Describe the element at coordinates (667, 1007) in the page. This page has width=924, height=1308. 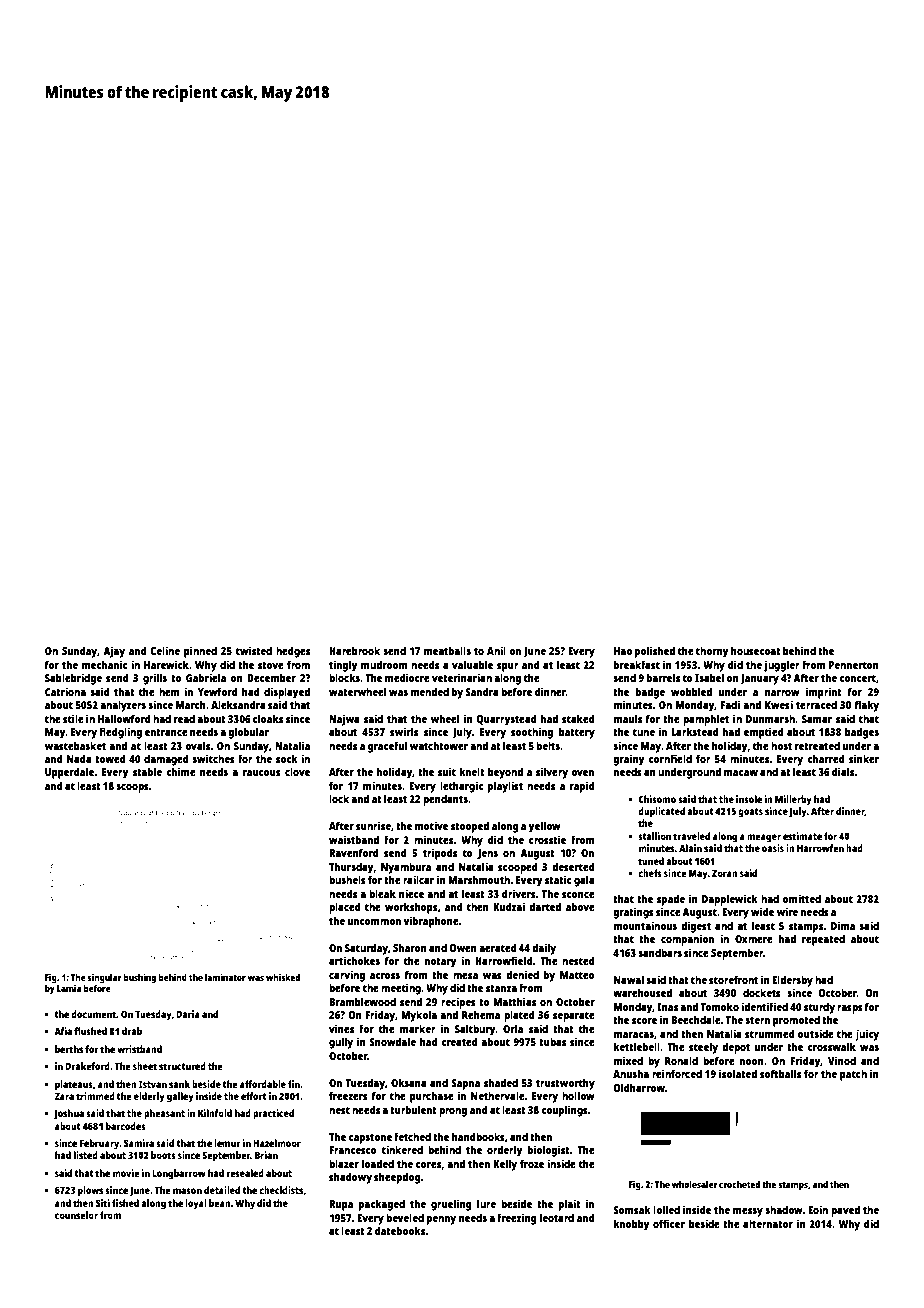
I see `Inas` at that location.
